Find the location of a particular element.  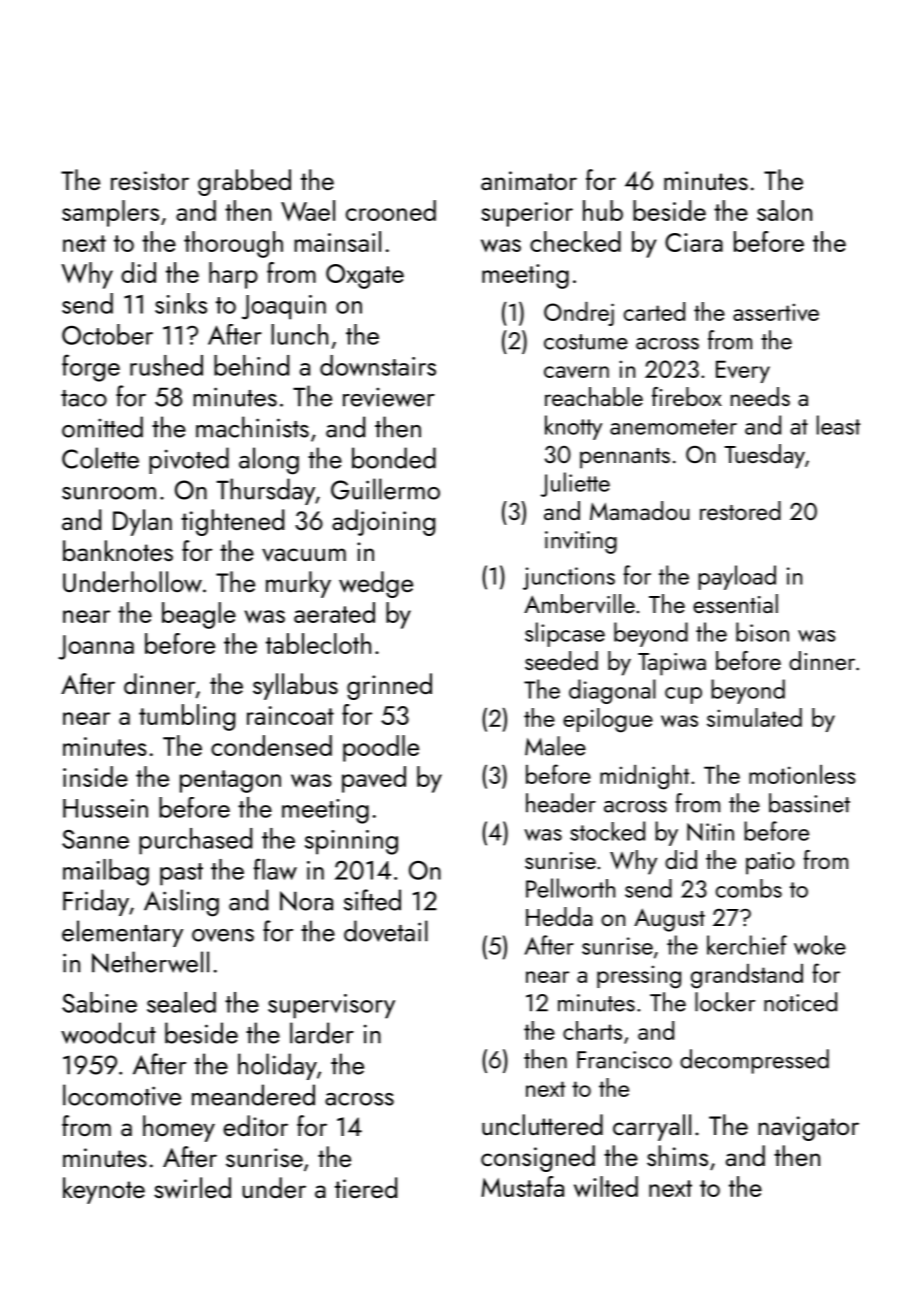

Nitin is located at coordinates (710, 832).
